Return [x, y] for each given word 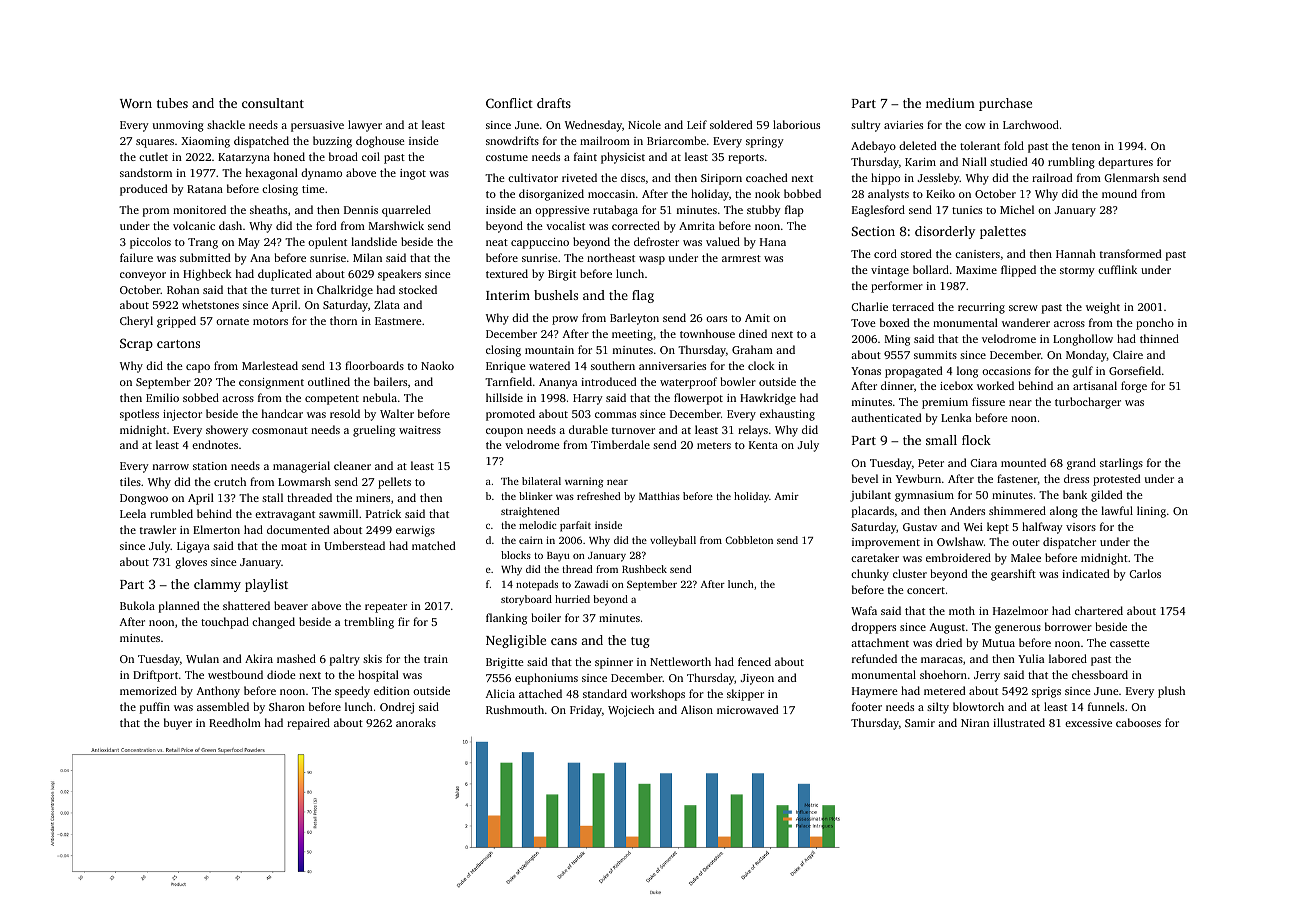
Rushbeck [644, 569]
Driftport [155, 676]
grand [1081, 464]
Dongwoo [144, 499]
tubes [172, 103]
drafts [554, 103]
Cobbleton [749, 540]
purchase [1005, 104]
